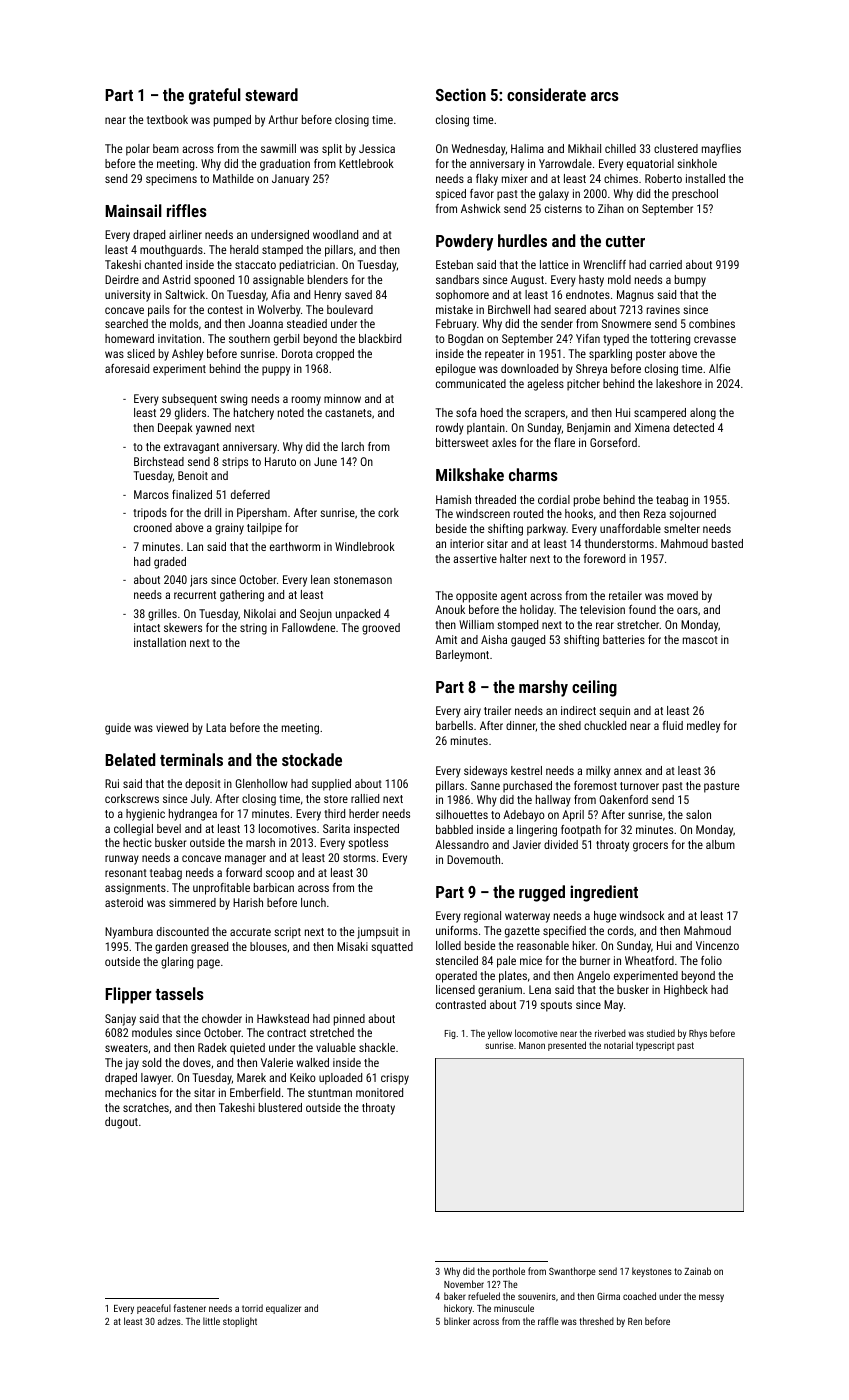 The height and width of the screenshot is (1400, 849). Describe the element at coordinates (537, 611) in the screenshot. I see `holiday` at that location.
